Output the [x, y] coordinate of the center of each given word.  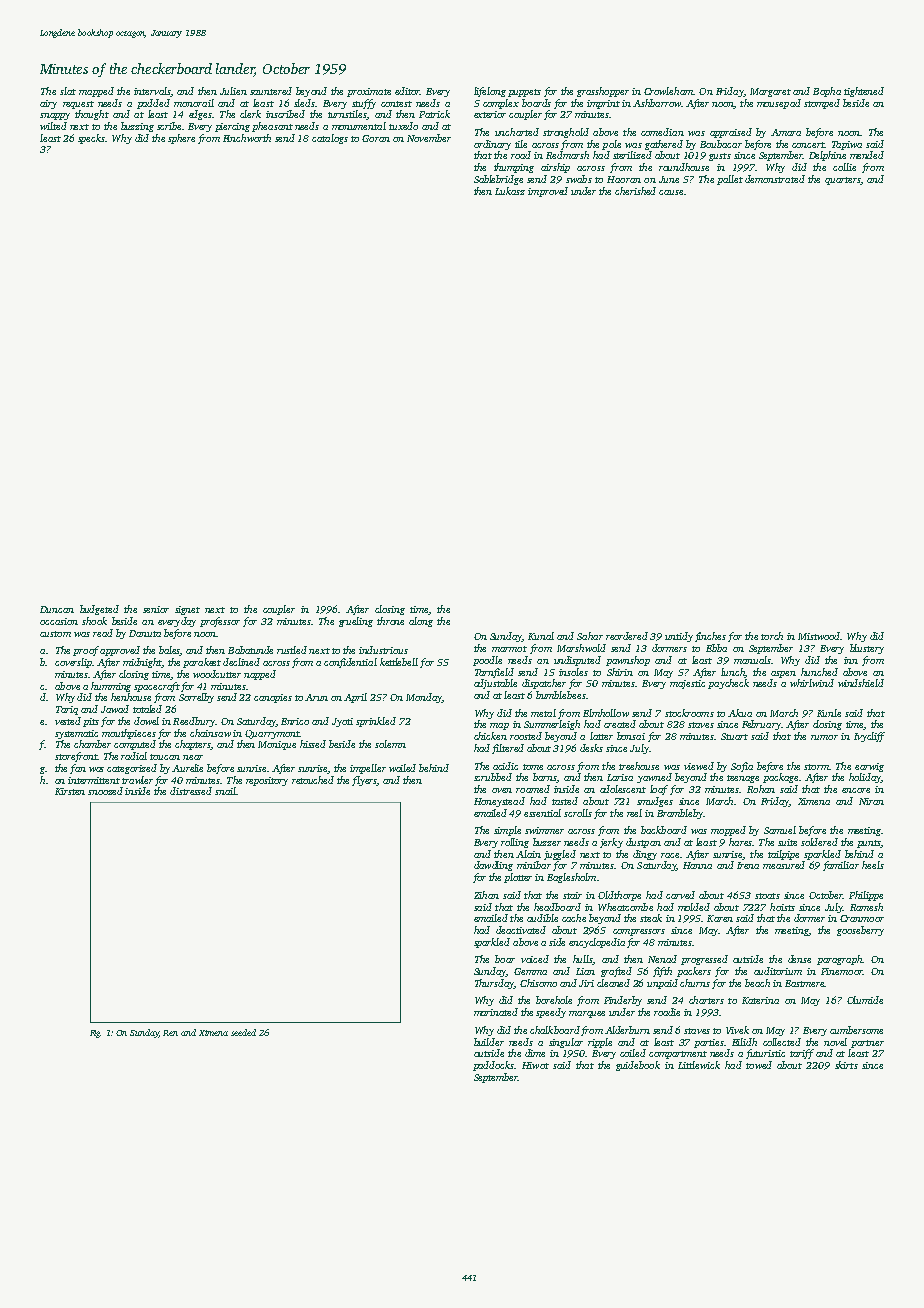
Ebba [716, 648]
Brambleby [680, 814]
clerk [250, 114]
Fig [95, 1034]
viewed [699, 766]
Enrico [295, 721]
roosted [526, 736]
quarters [842, 181]
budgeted [99, 610]
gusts [720, 157]
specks [91, 139]
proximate [369, 92]
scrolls [578, 813]
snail [225, 791]
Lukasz [510, 191]
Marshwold [581, 648]
